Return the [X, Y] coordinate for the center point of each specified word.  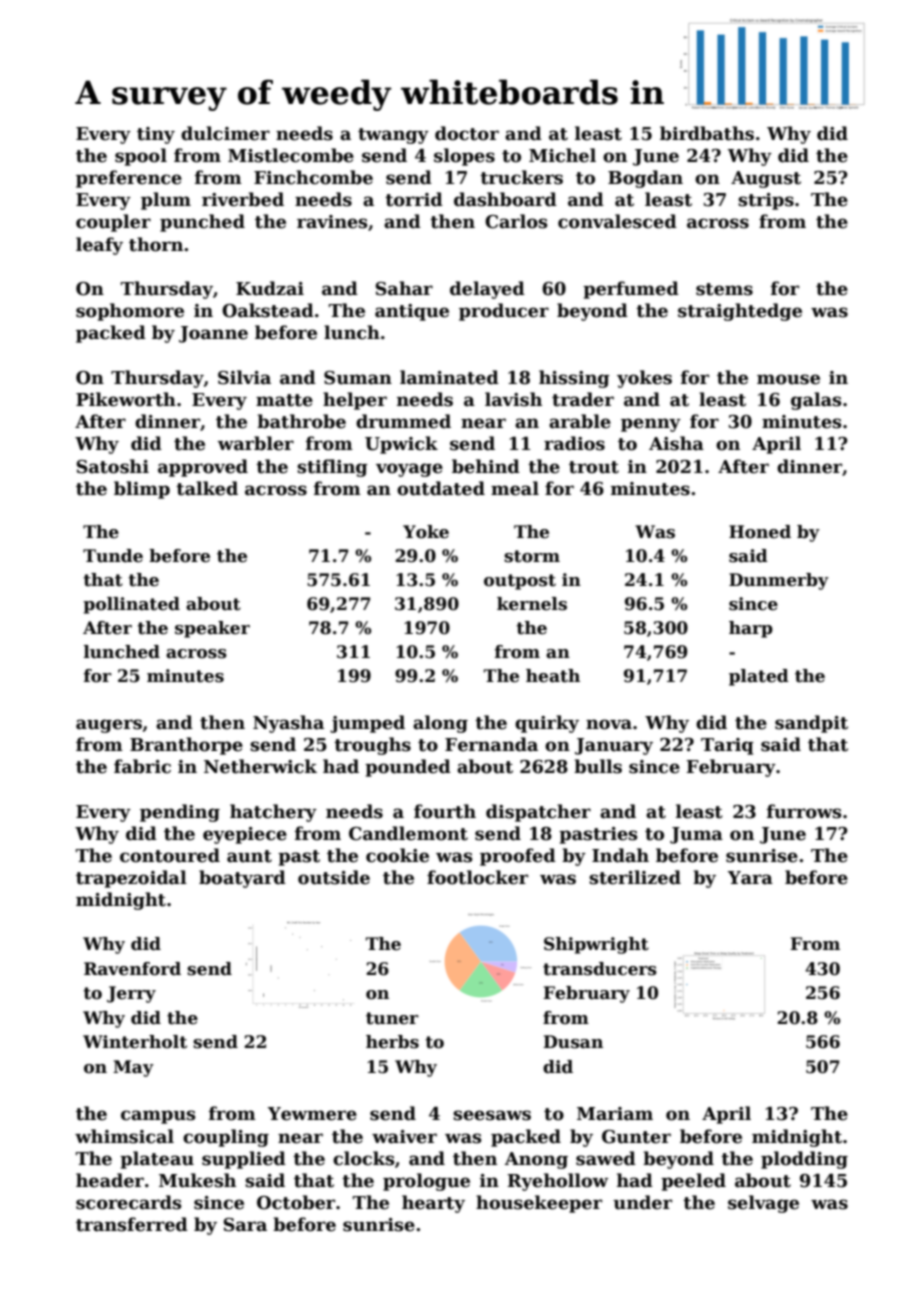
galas [816, 401]
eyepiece [245, 835]
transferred [132, 1224]
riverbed [243, 199]
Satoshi [113, 466]
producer [504, 312]
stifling [332, 468]
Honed [760, 532]
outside [334, 877]
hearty [433, 1204]
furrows [804, 811]
